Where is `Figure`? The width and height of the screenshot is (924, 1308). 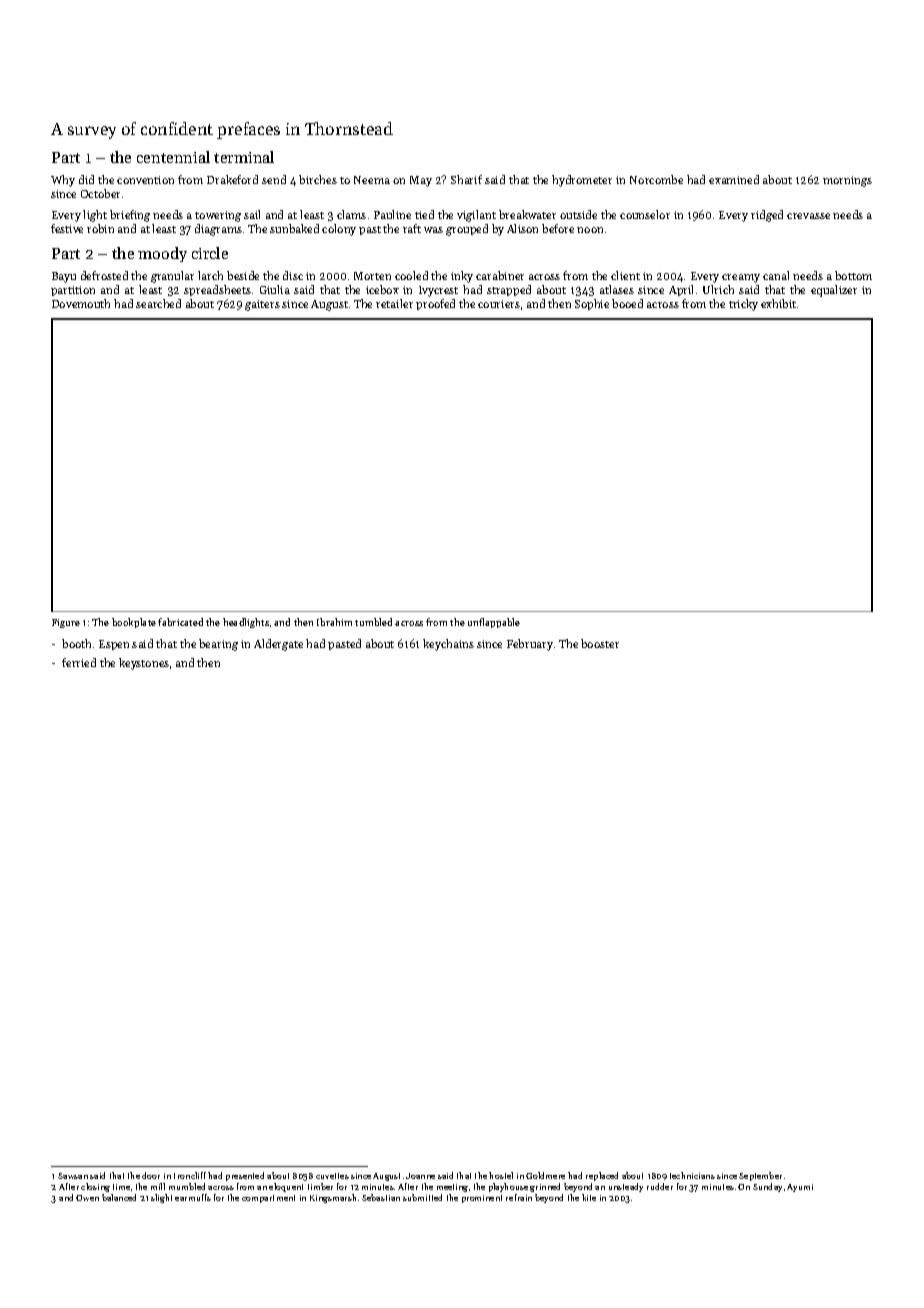
Figure is located at coordinates (66, 623).
